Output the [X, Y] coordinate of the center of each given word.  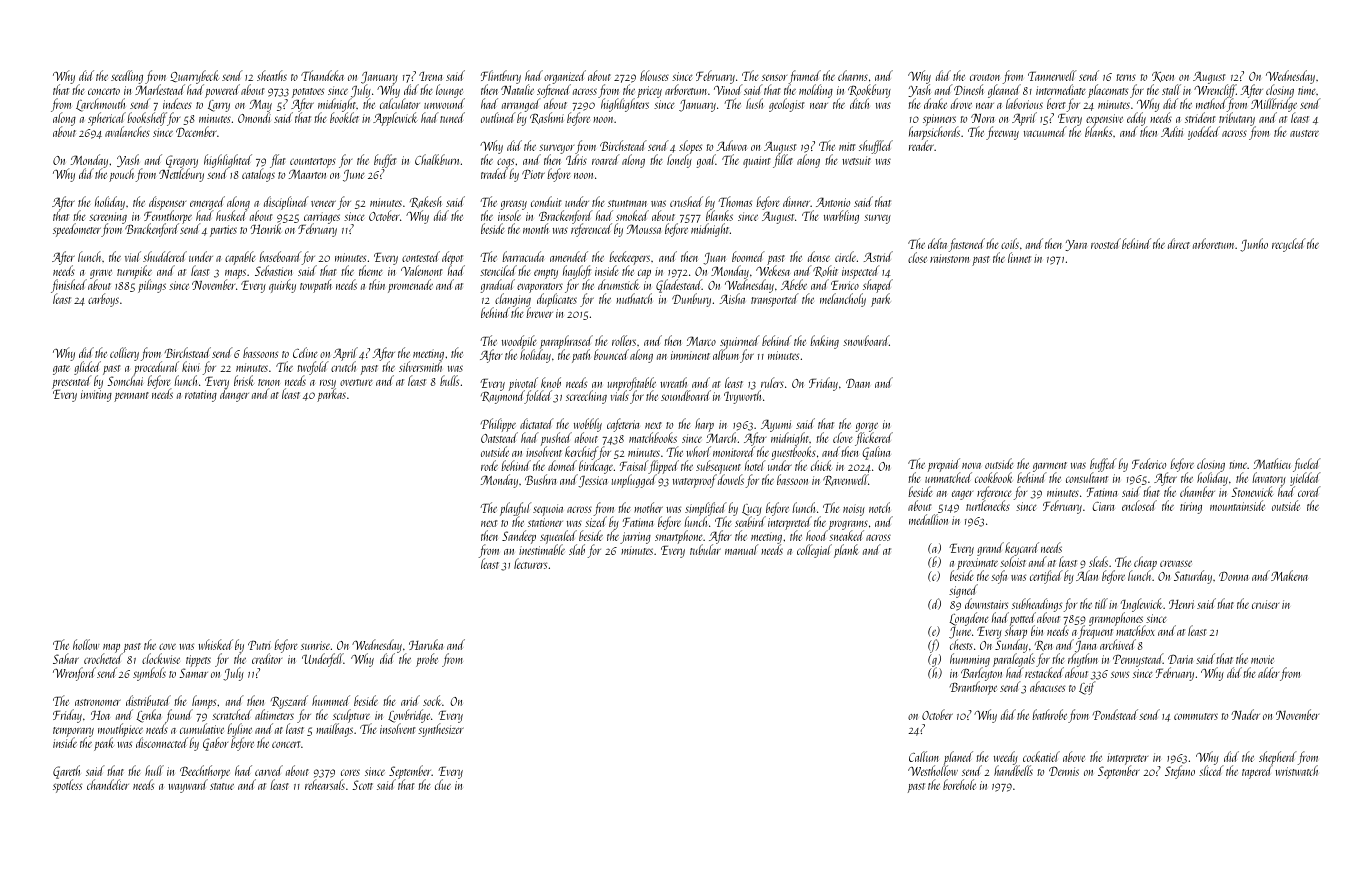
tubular [705, 549]
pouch [121, 175]
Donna [1233, 576]
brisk [244, 380]
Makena [1289, 575]
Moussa [644, 229]
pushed [556, 439]
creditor [267, 659]
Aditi [1172, 131]
